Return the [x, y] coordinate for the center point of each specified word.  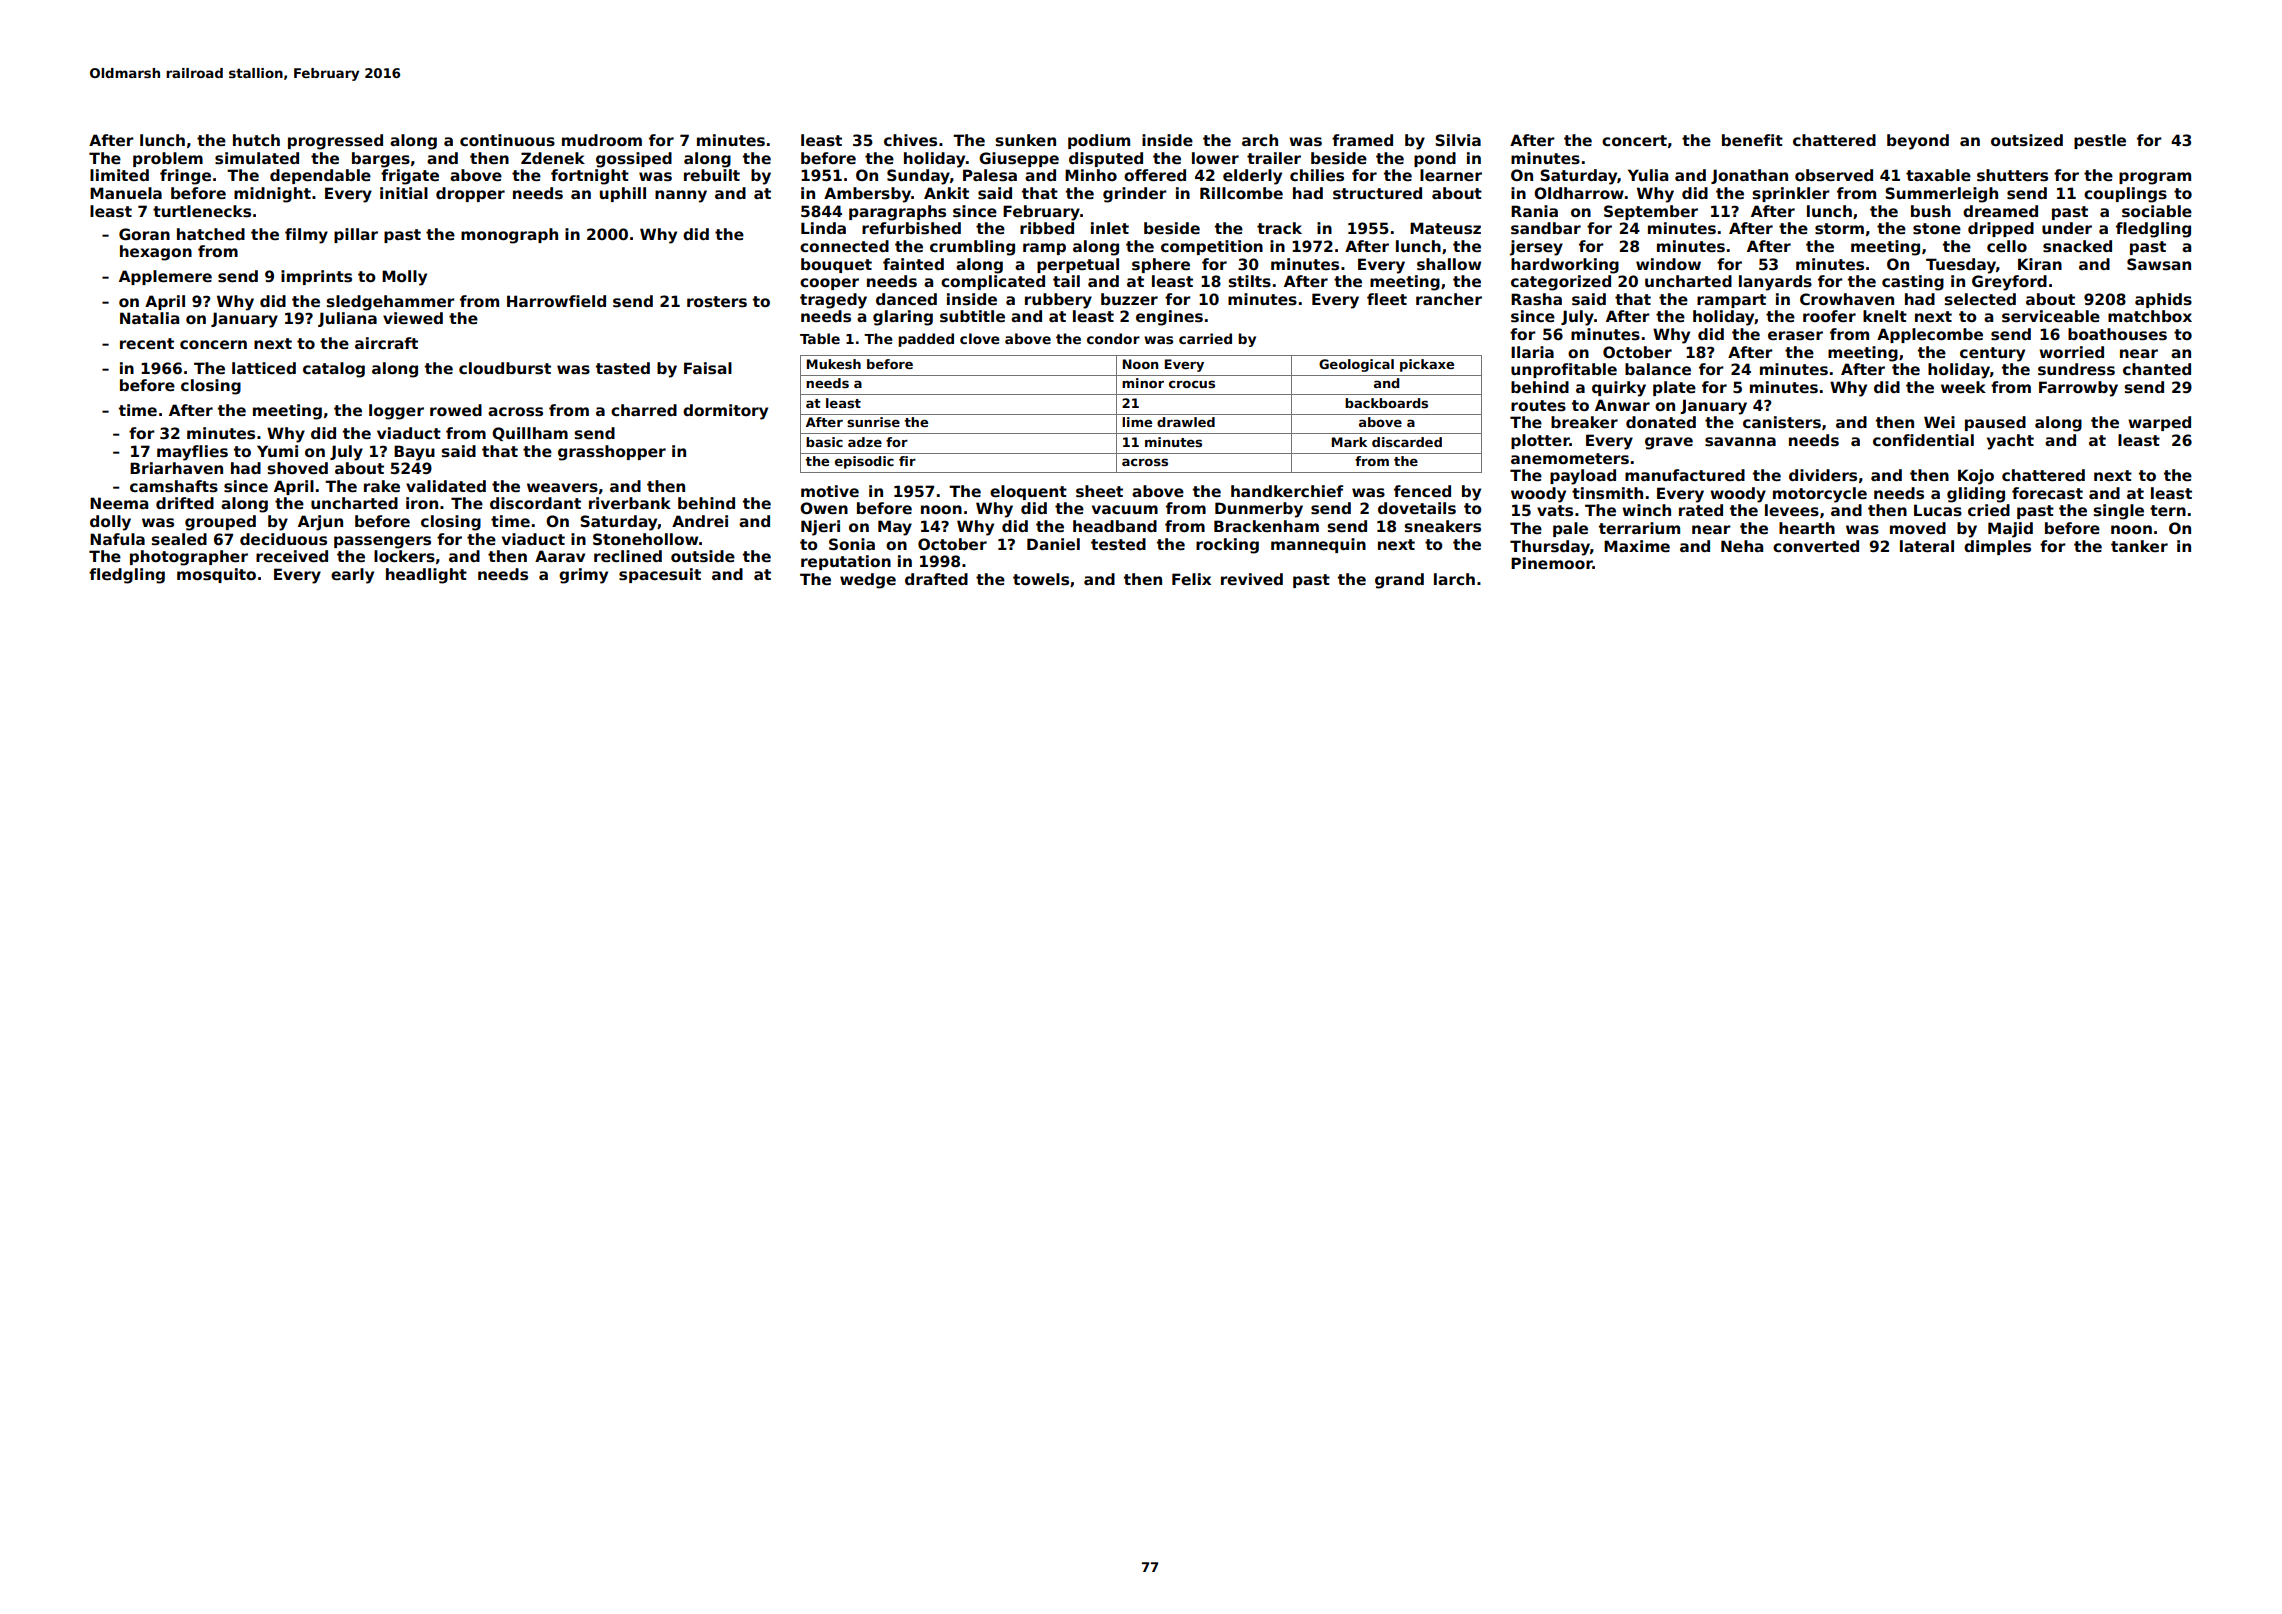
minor [1143, 383]
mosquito [216, 575]
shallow [1449, 264]
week [1963, 387]
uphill [623, 194]
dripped [2001, 229]
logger [396, 412]
